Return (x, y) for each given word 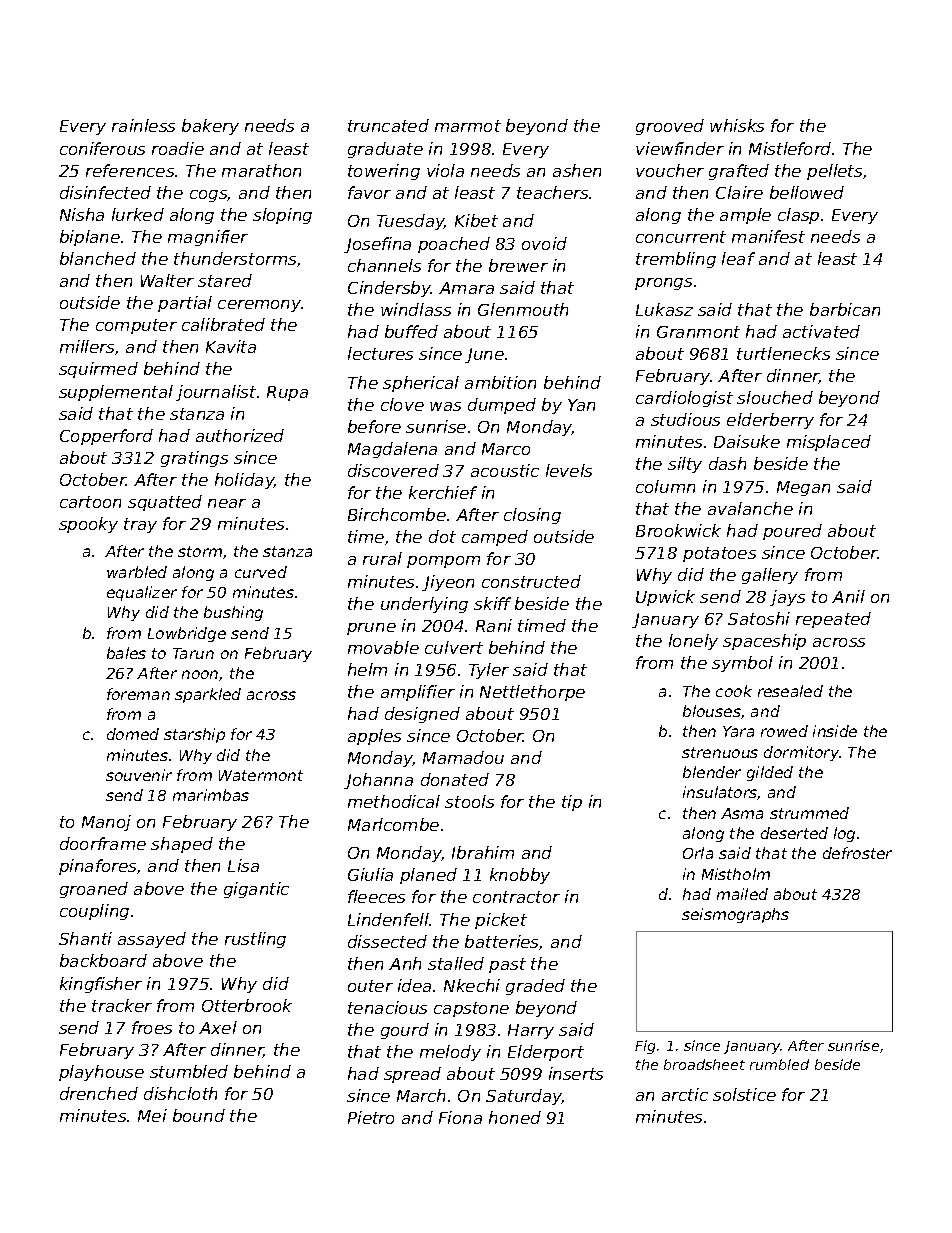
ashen (577, 170)
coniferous (102, 148)
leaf (738, 258)
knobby (520, 876)
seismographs (735, 915)
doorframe (103, 843)
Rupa (287, 393)
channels (384, 265)
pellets (834, 172)
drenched (99, 1093)
